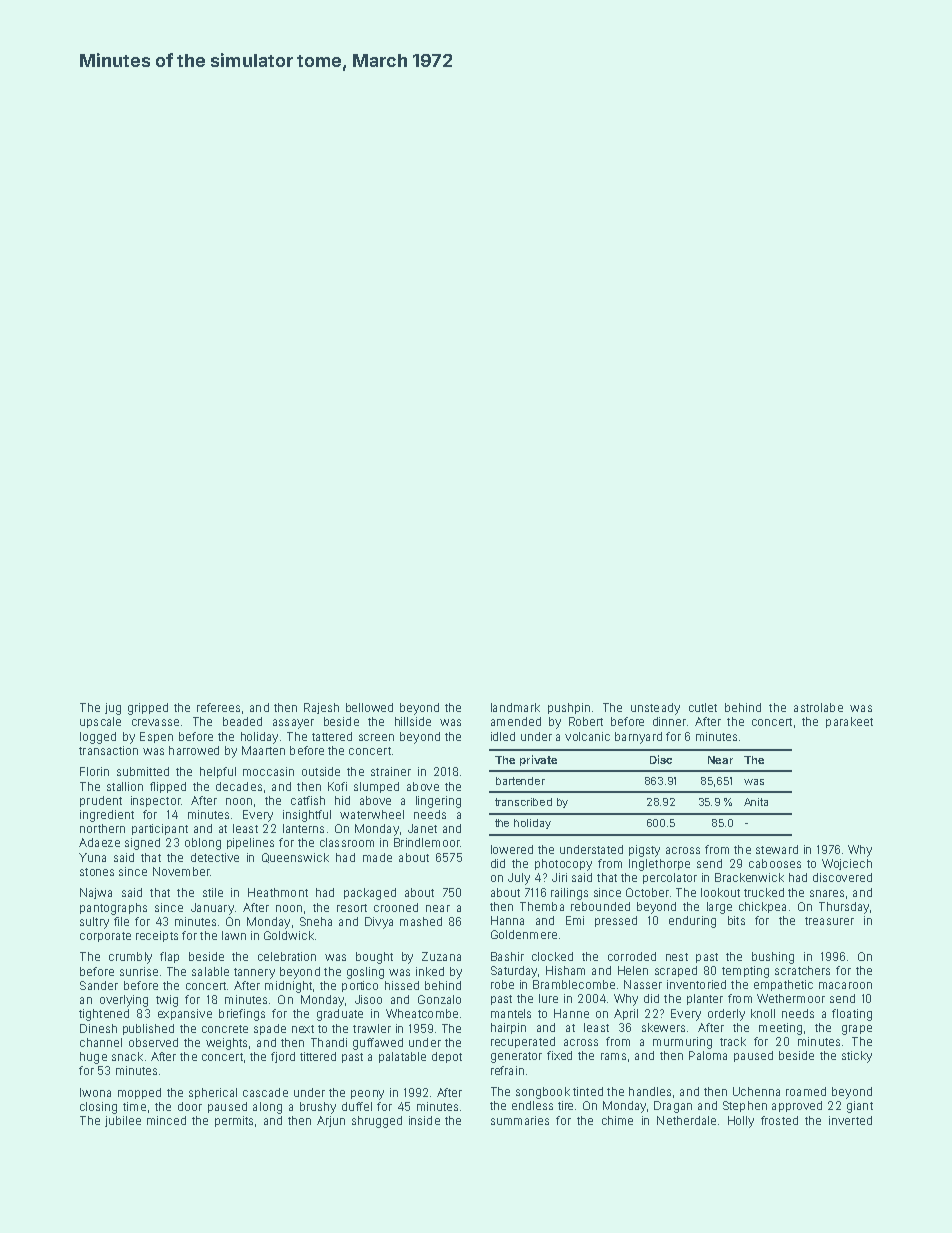 The height and width of the image is (1233, 952). I want to click on cutlet, so click(703, 707).
